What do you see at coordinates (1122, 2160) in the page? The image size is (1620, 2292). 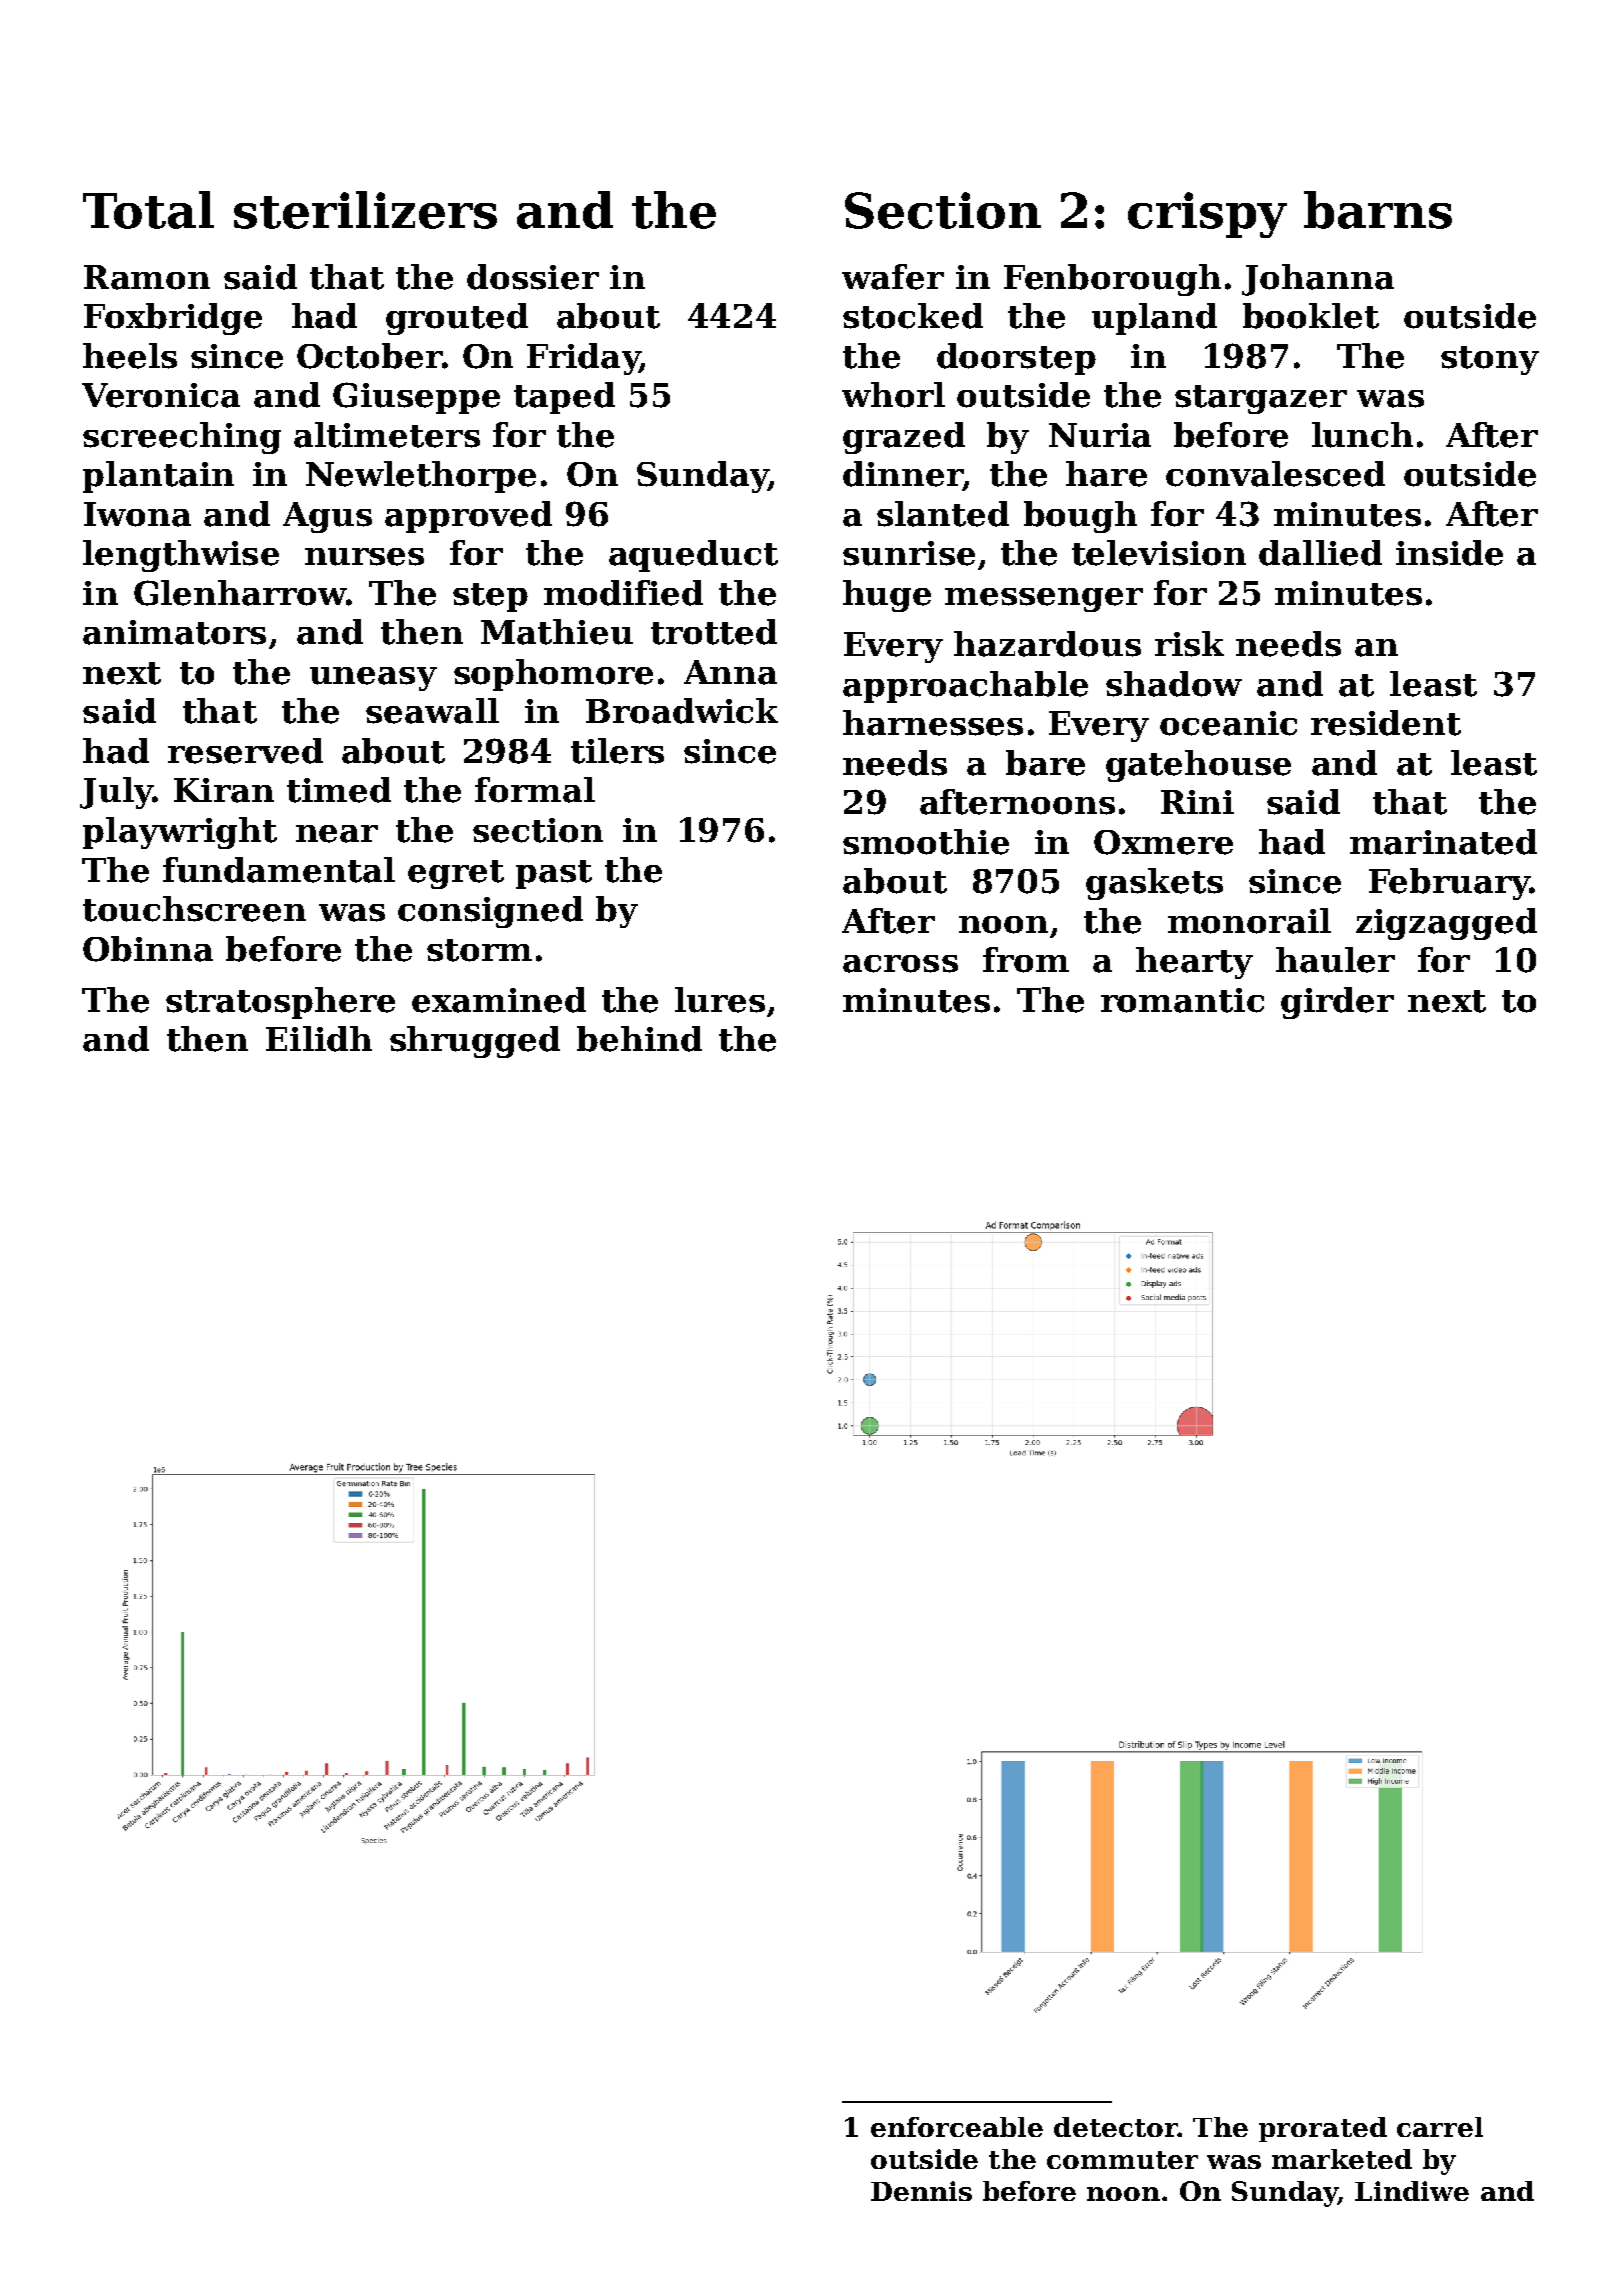 I see `commuter` at bounding box center [1122, 2160].
